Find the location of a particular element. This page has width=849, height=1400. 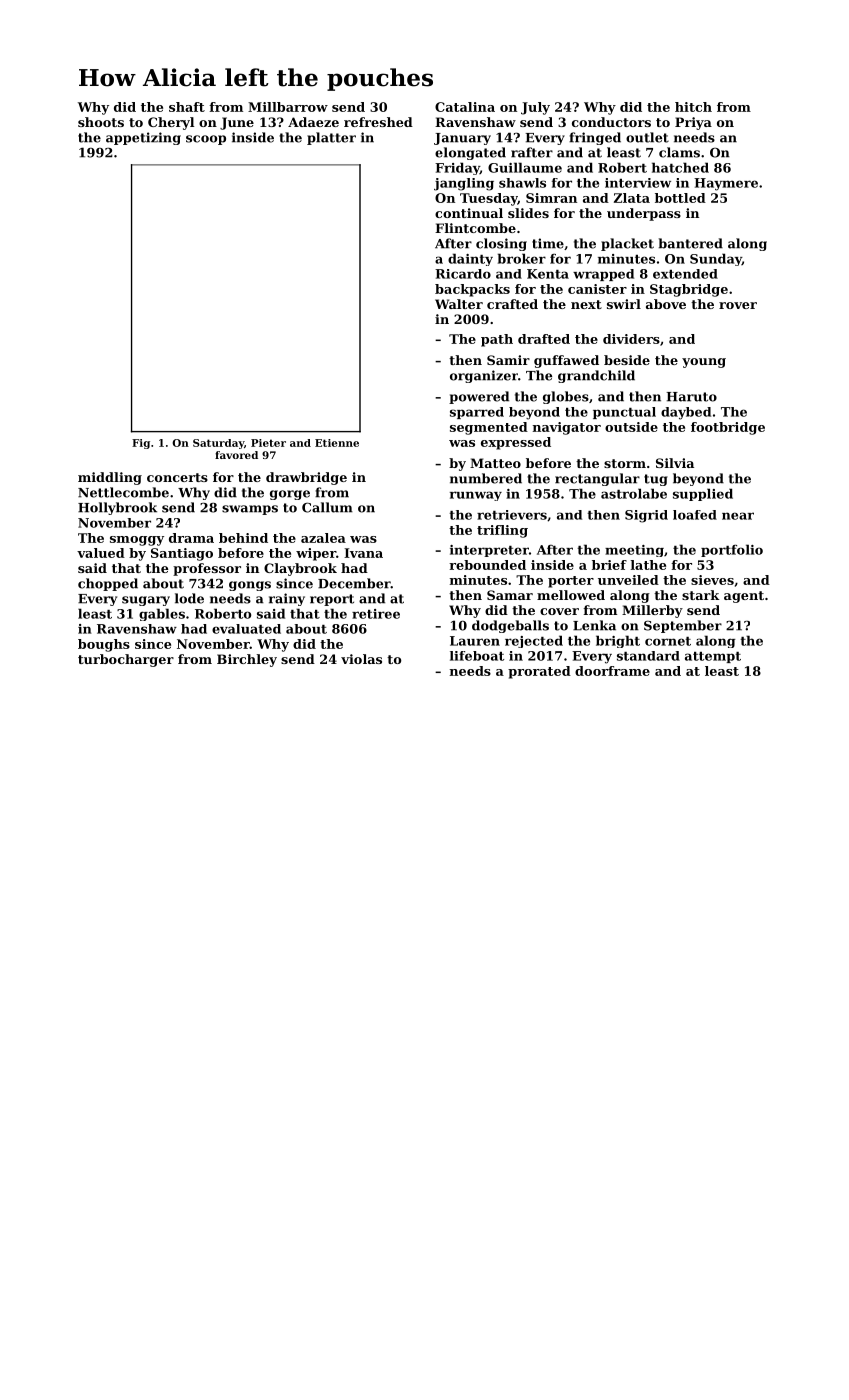

appetizing is located at coordinates (143, 138).
